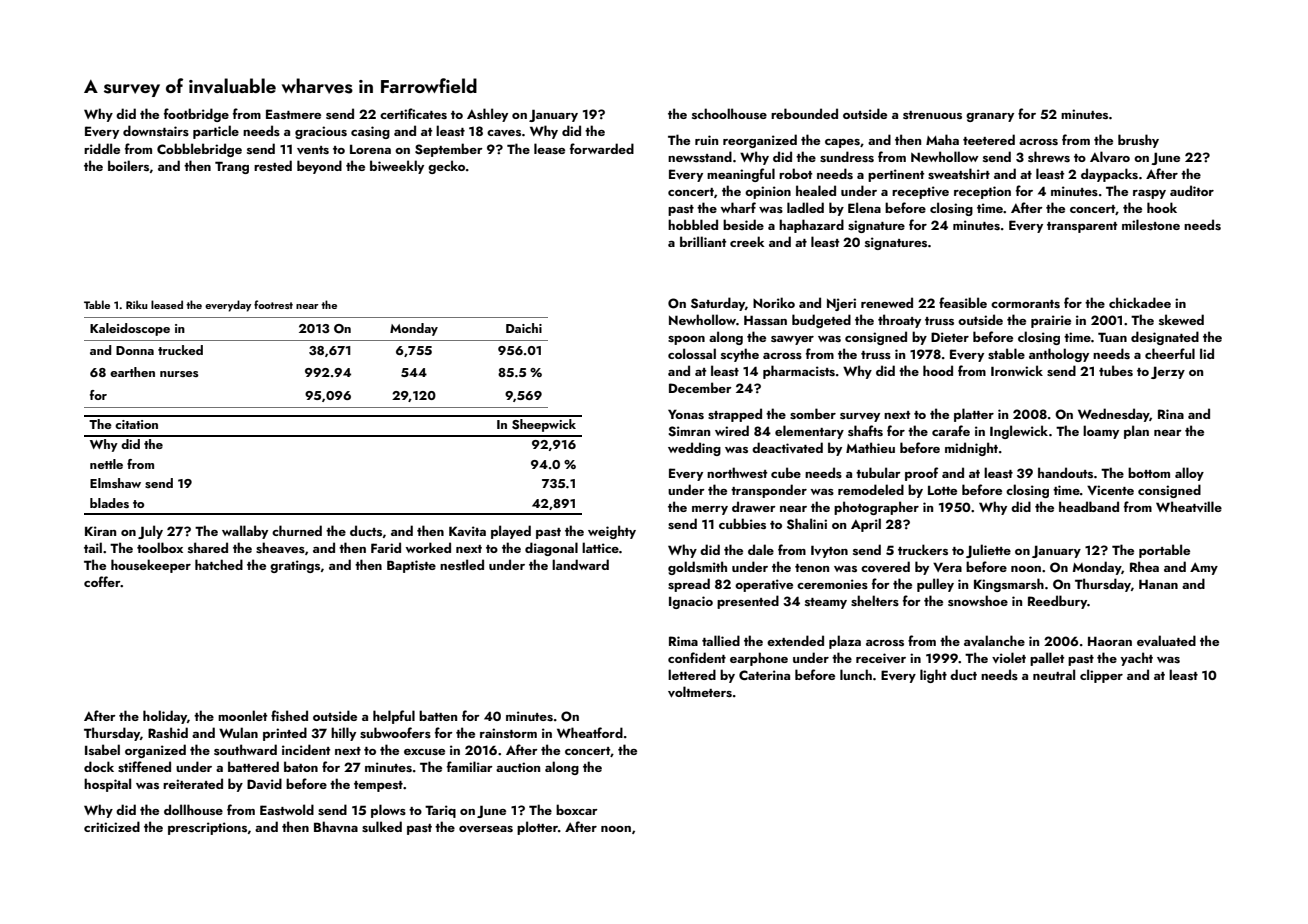 The height and width of the screenshot is (924, 1308). What do you see at coordinates (486, 829) in the screenshot?
I see `overseas` at bounding box center [486, 829].
